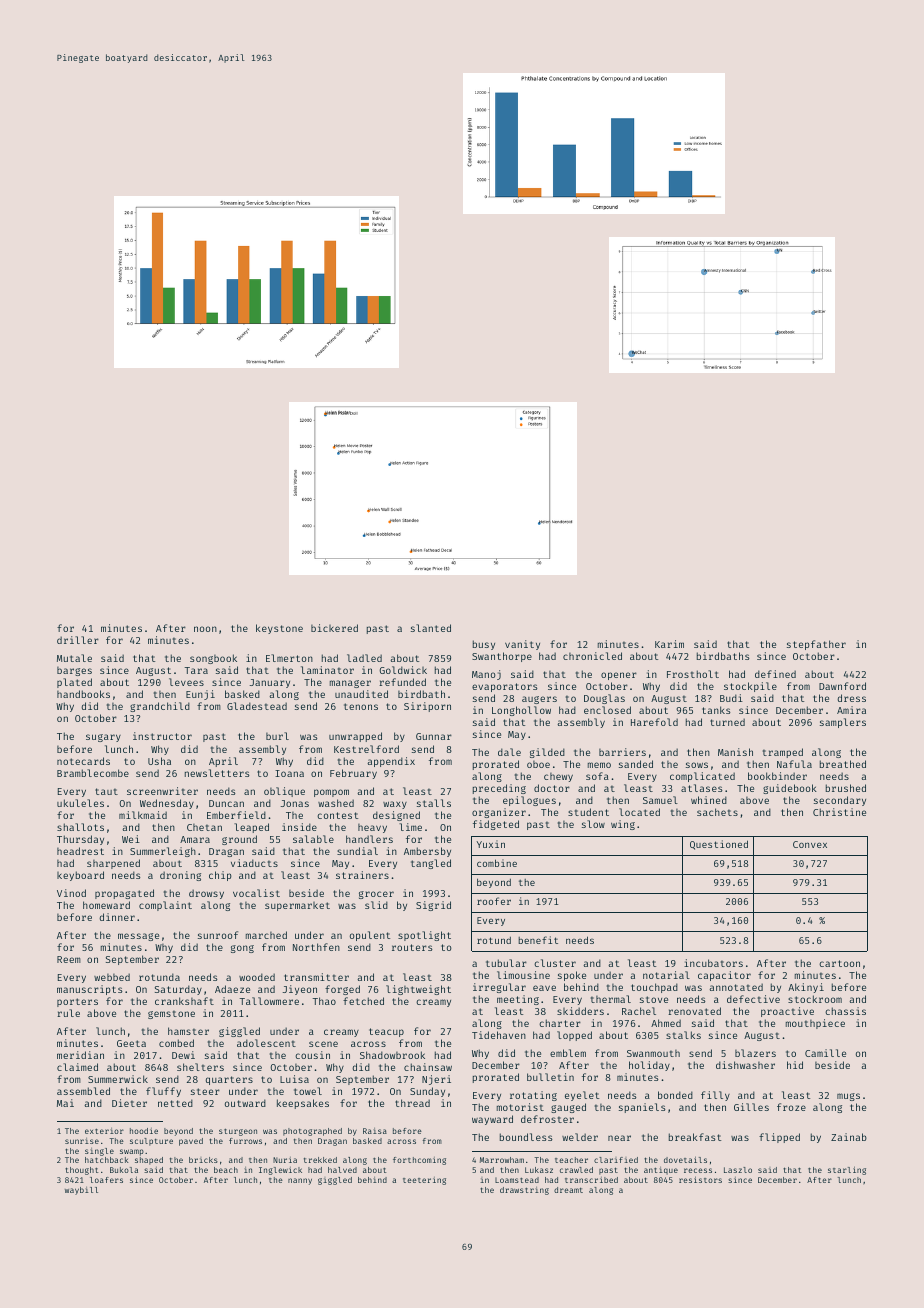 Image resolution: width=924 pixels, height=1308 pixels. Describe the element at coordinates (693, 674) in the screenshot. I see `Frostholt` at that location.
